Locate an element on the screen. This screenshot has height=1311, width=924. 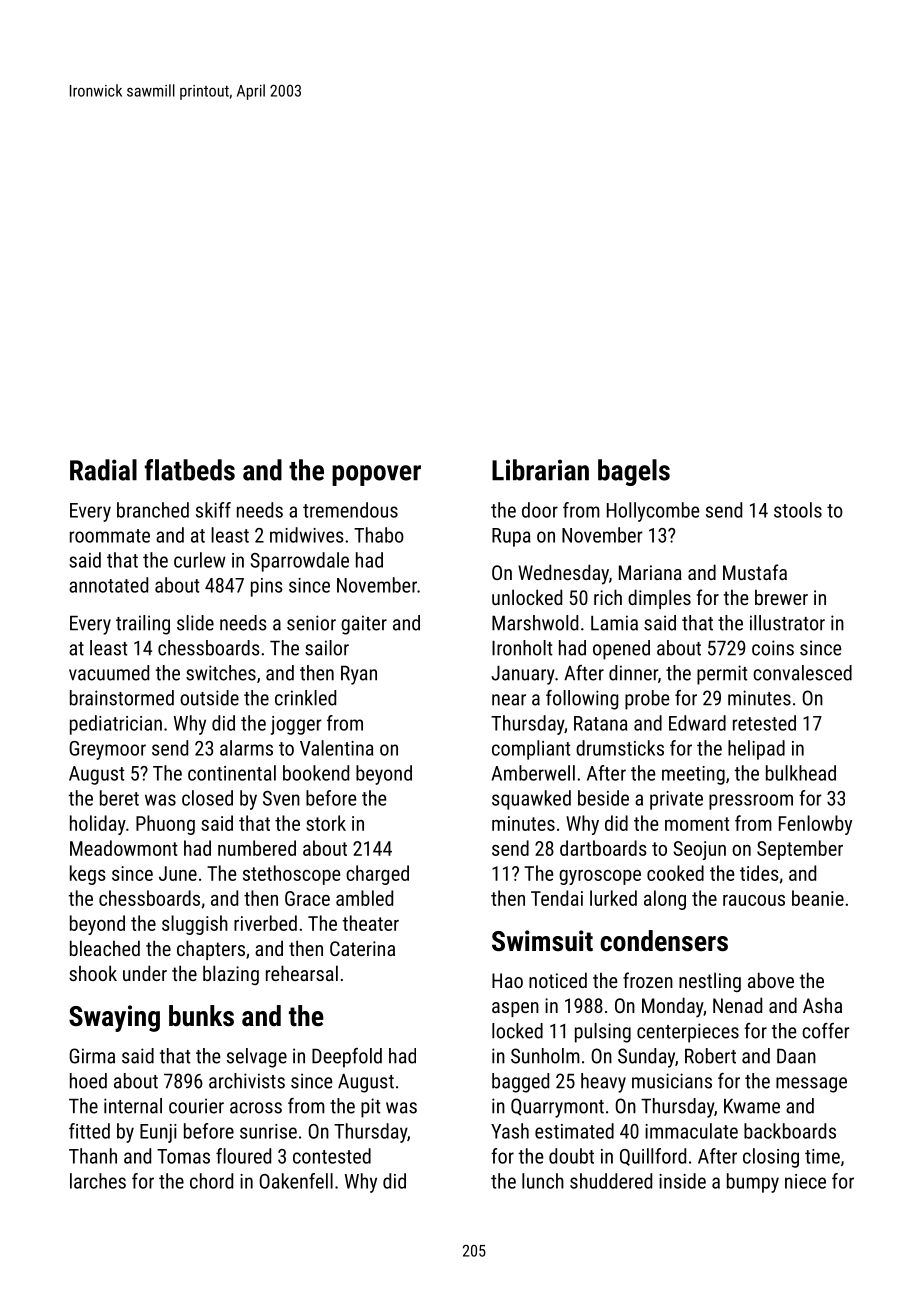
kegs is located at coordinates (88, 875).
